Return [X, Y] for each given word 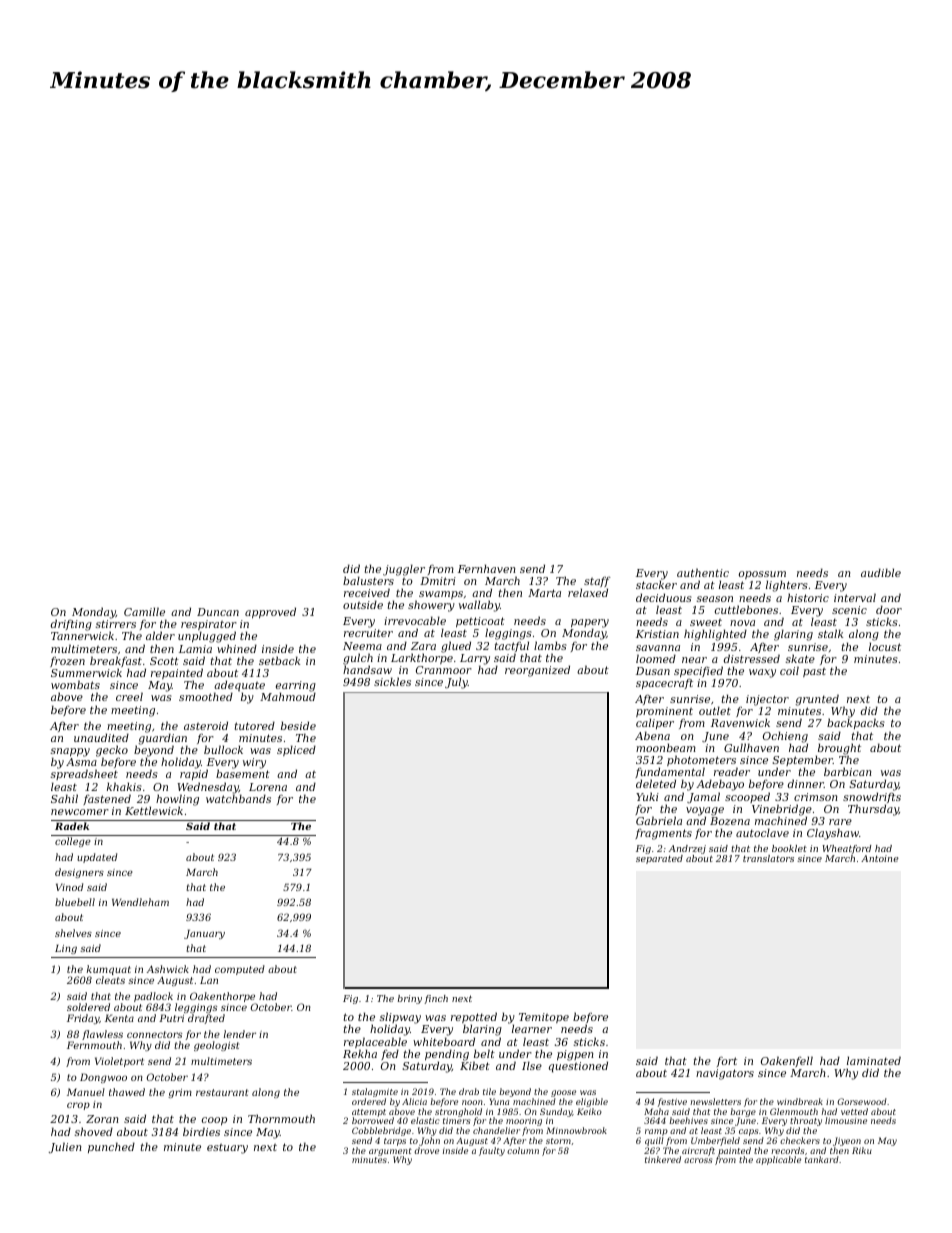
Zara [423, 646]
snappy [70, 753]
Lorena [268, 787]
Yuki [647, 796]
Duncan [218, 612]
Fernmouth [94, 1045]
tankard [822, 1159]
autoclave [762, 832]
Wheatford [847, 849]
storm [558, 1141]
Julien [65, 1147]
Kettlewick [154, 810]
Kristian [657, 634]
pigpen [575, 1055]
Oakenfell [787, 1061]
